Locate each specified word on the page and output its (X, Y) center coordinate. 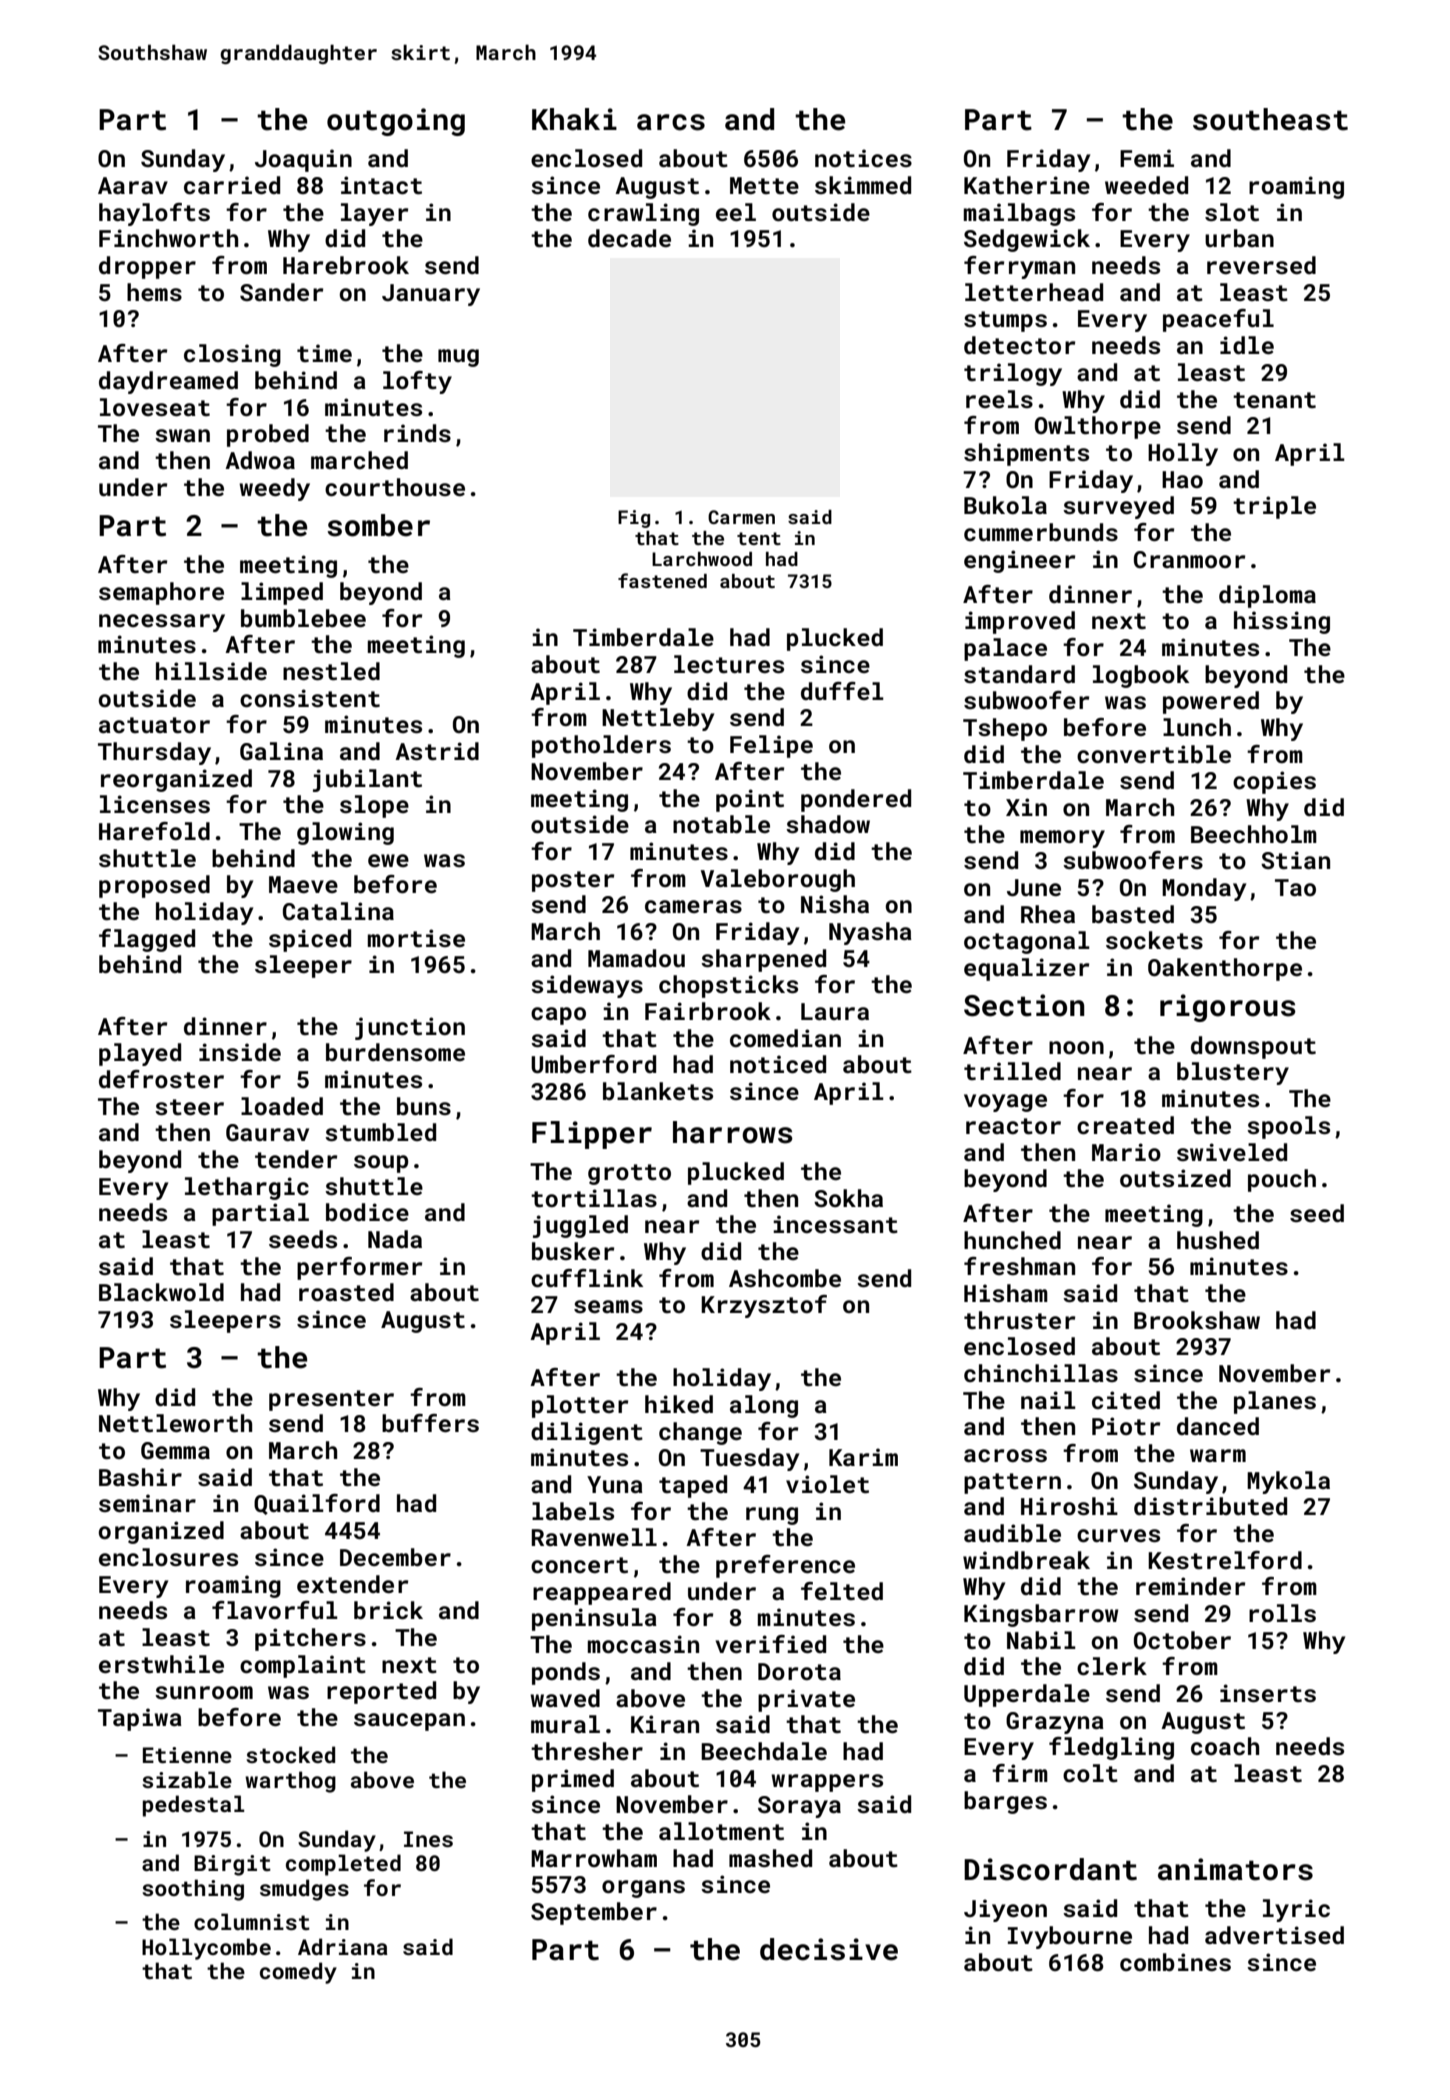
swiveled (1232, 1152)
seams (608, 1306)
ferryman (1019, 267)
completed (343, 1865)
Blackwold (161, 1292)
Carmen (741, 517)
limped (282, 593)
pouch (1282, 1180)
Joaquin (303, 160)
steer (189, 1107)
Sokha (848, 1198)
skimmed (863, 185)
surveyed (1118, 507)
